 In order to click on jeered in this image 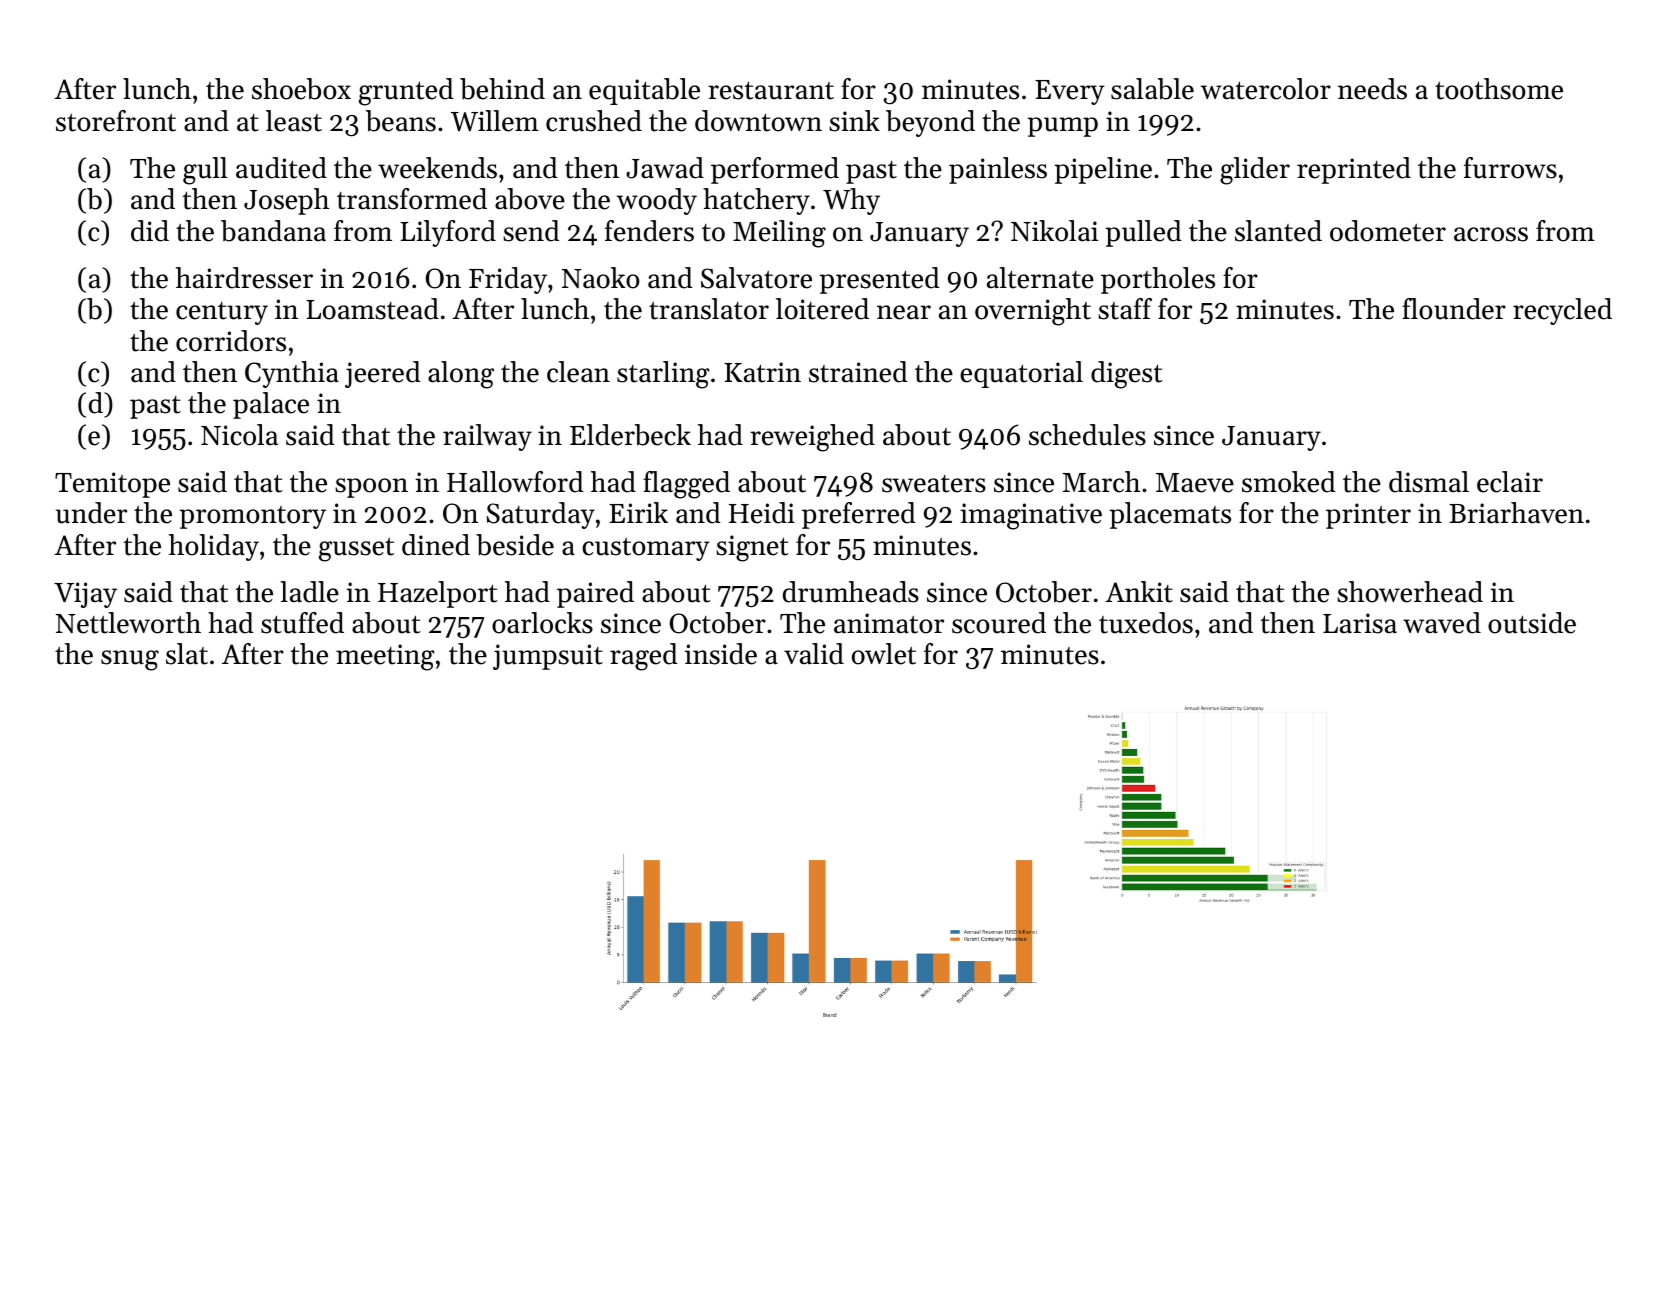, I will do `click(383, 374)`.
